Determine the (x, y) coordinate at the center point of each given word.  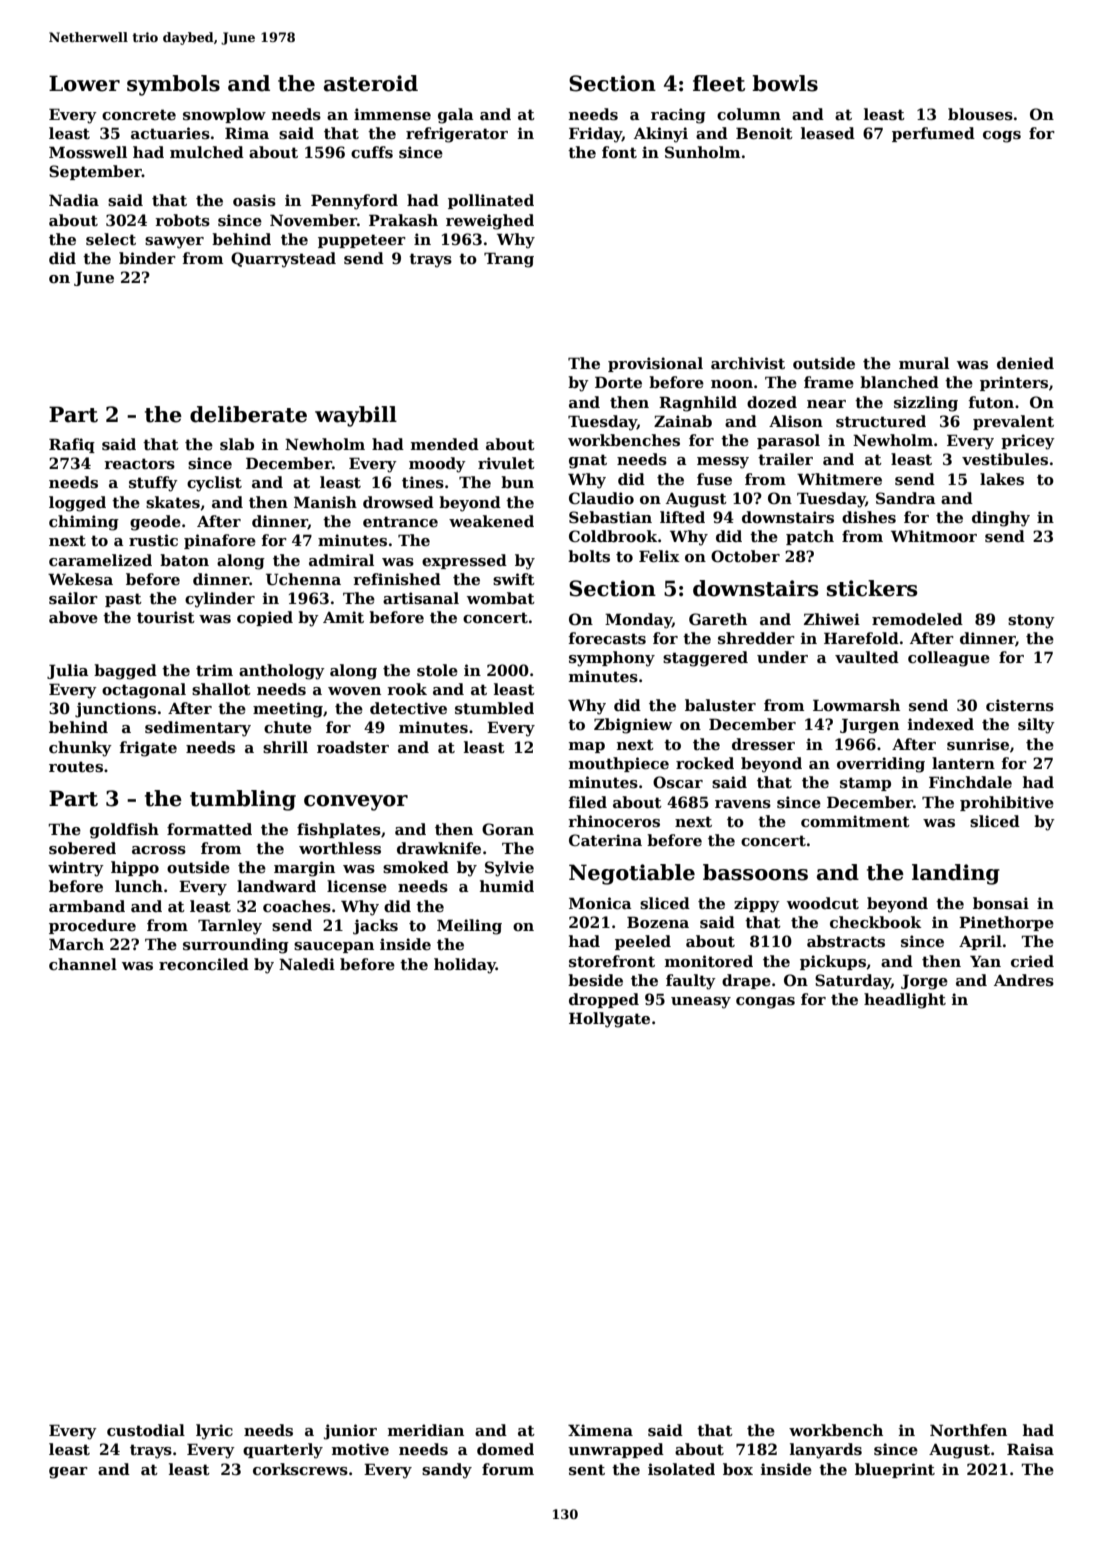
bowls (785, 83)
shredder (756, 638)
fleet (719, 83)
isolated (681, 1469)
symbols (173, 85)
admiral (341, 560)
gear (68, 1473)
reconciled (204, 964)
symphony (612, 659)
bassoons (755, 872)
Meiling (469, 927)
